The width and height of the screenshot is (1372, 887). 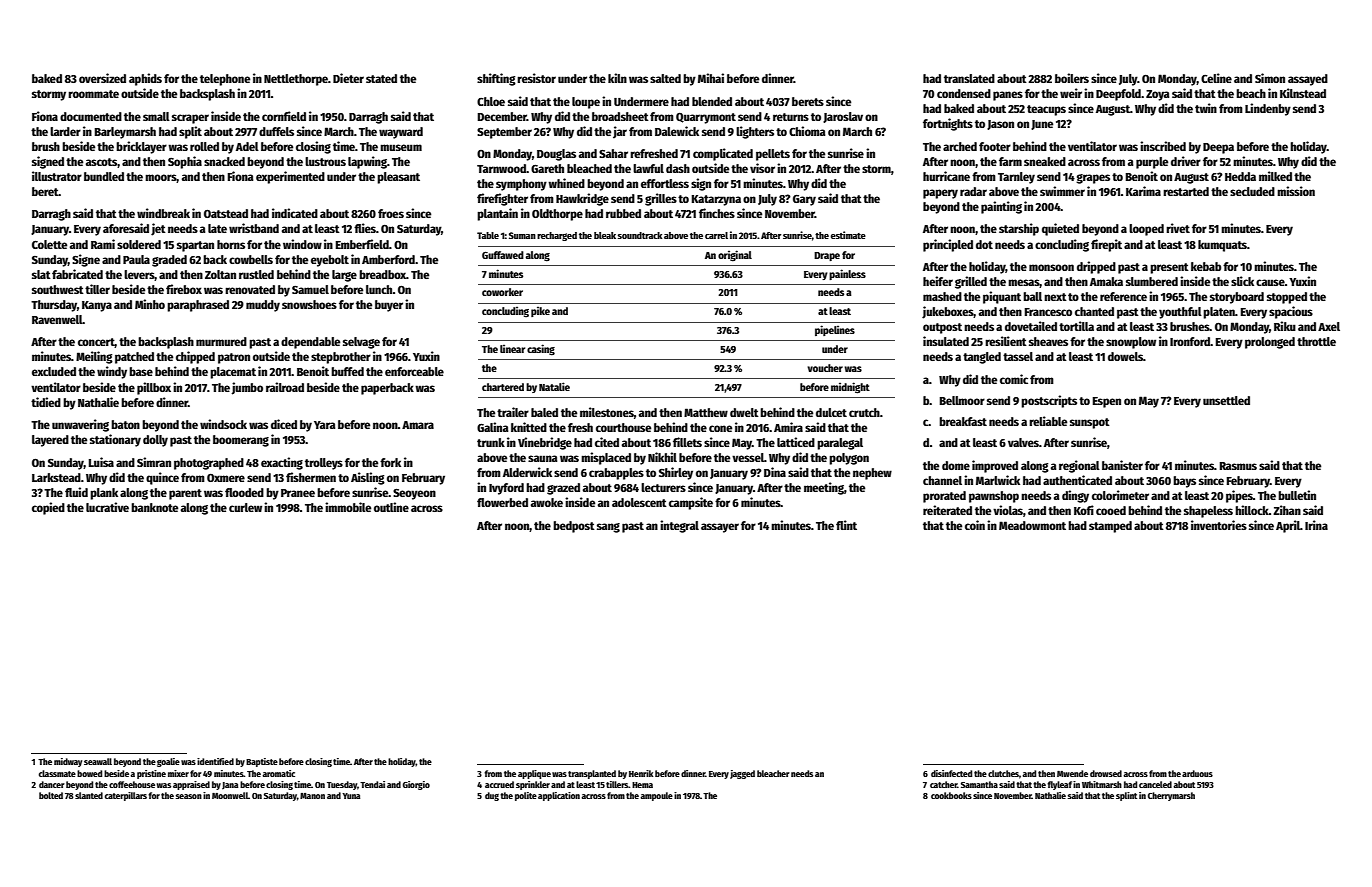 What do you see at coordinates (145, 79) in the screenshot?
I see `aphids` at bounding box center [145, 79].
